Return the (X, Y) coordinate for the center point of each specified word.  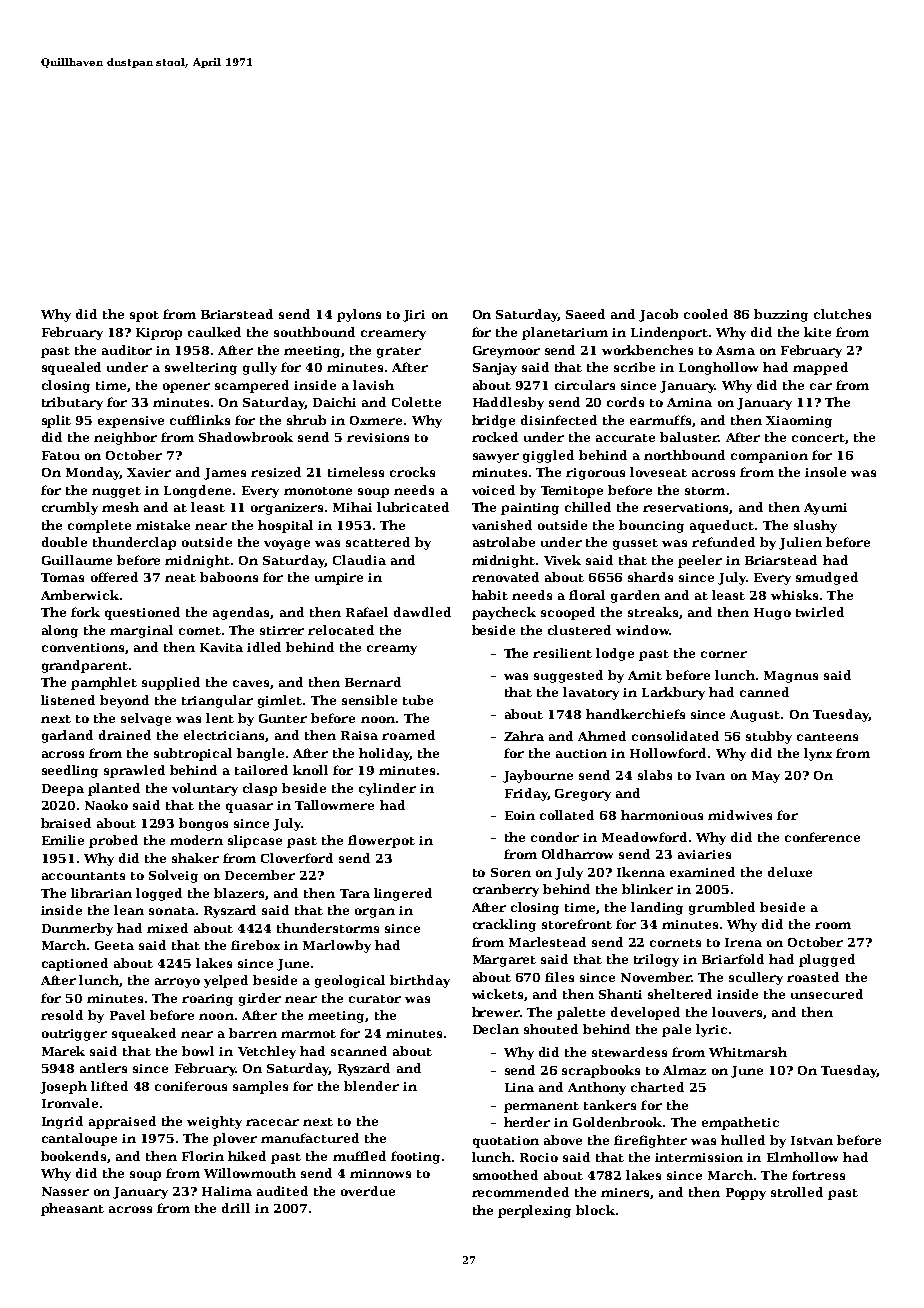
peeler (700, 561)
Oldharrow (577, 854)
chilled (588, 507)
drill (236, 1208)
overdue (368, 1191)
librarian (101, 893)
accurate (625, 438)
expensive (131, 422)
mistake (163, 525)
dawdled (422, 612)
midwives (740, 815)
